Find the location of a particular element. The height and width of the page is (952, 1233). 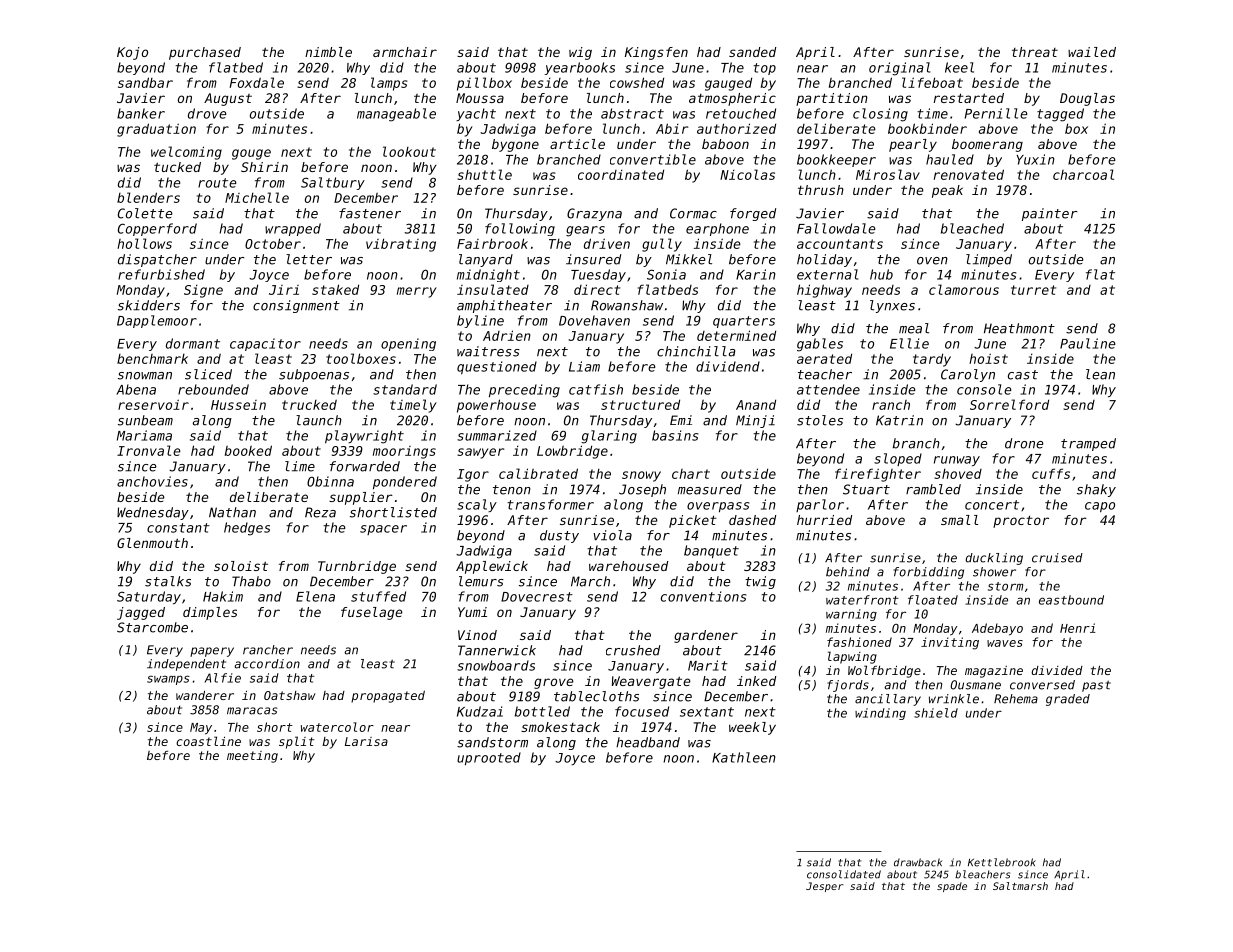

Kettlebrook is located at coordinates (1002, 862).
